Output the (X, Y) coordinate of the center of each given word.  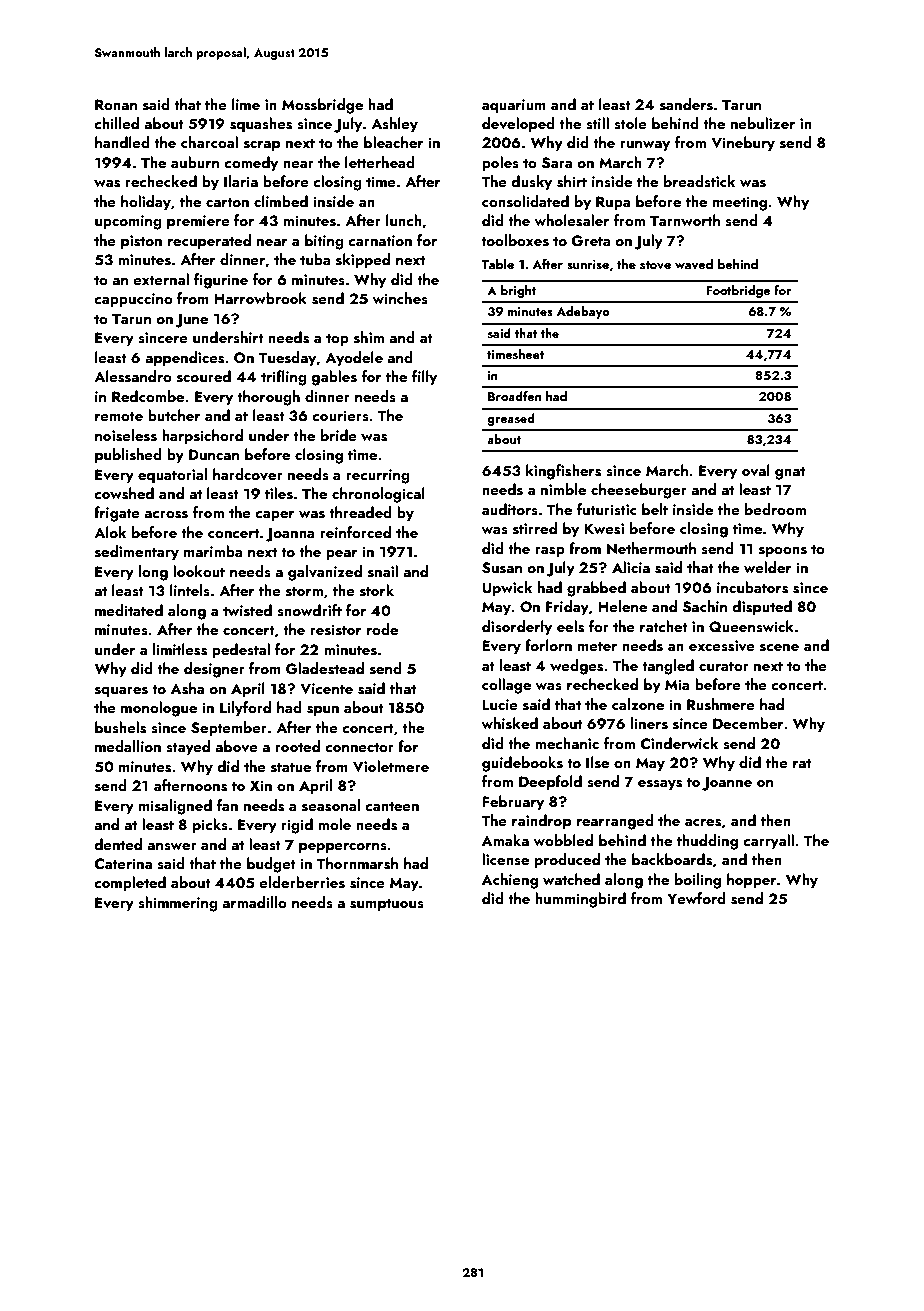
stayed (188, 748)
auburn (195, 162)
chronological (378, 495)
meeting (740, 203)
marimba (213, 551)
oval (756, 470)
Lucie (500, 704)
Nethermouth (651, 548)
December (748, 723)
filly (424, 378)
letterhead (380, 162)
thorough (268, 398)
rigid (297, 826)
